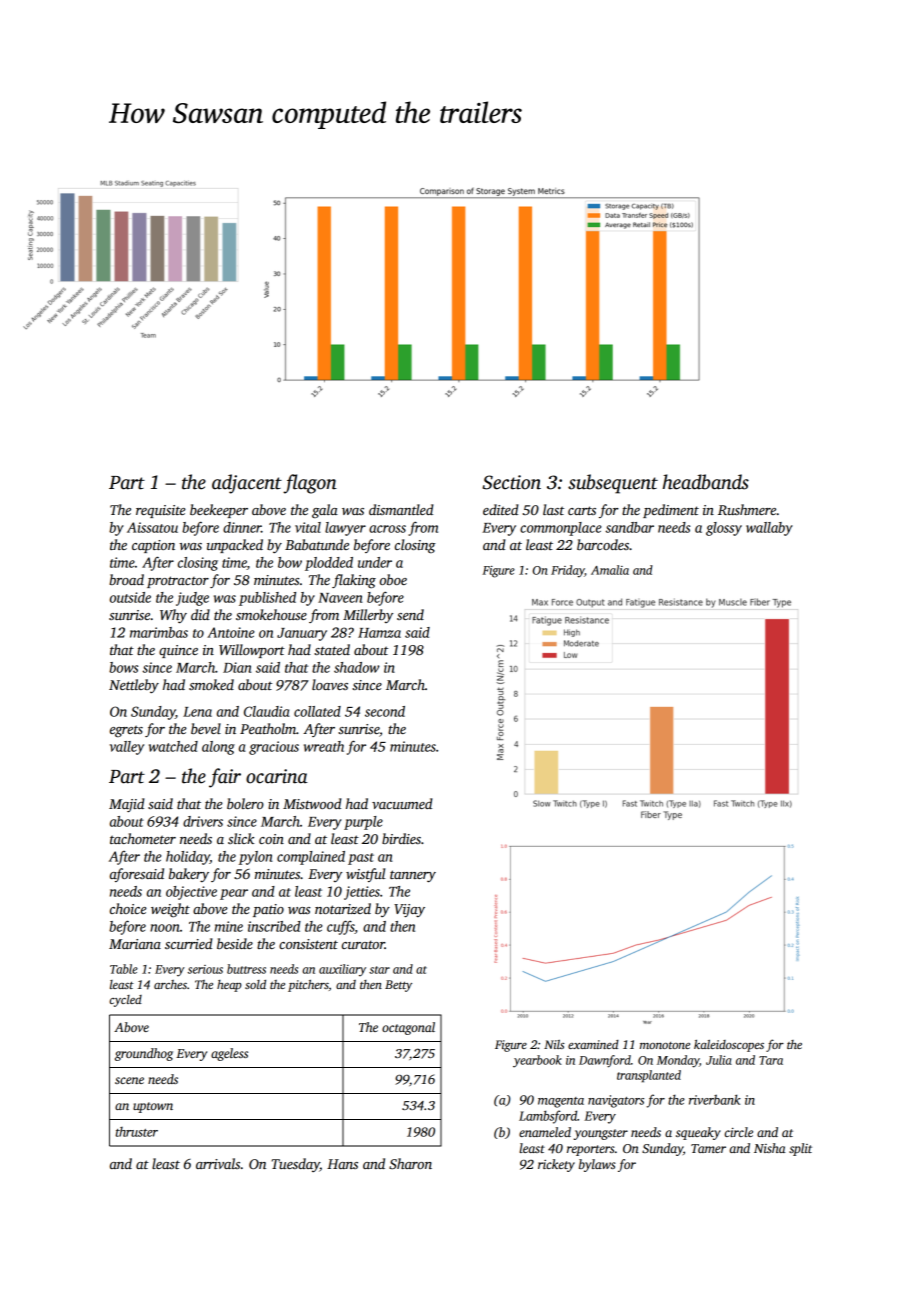 The width and height of the screenshot is (924, 1314). What do you see at coordinates (401, 838) in the screenshot?
I see `birdies` at bounding box center [401, 838].
